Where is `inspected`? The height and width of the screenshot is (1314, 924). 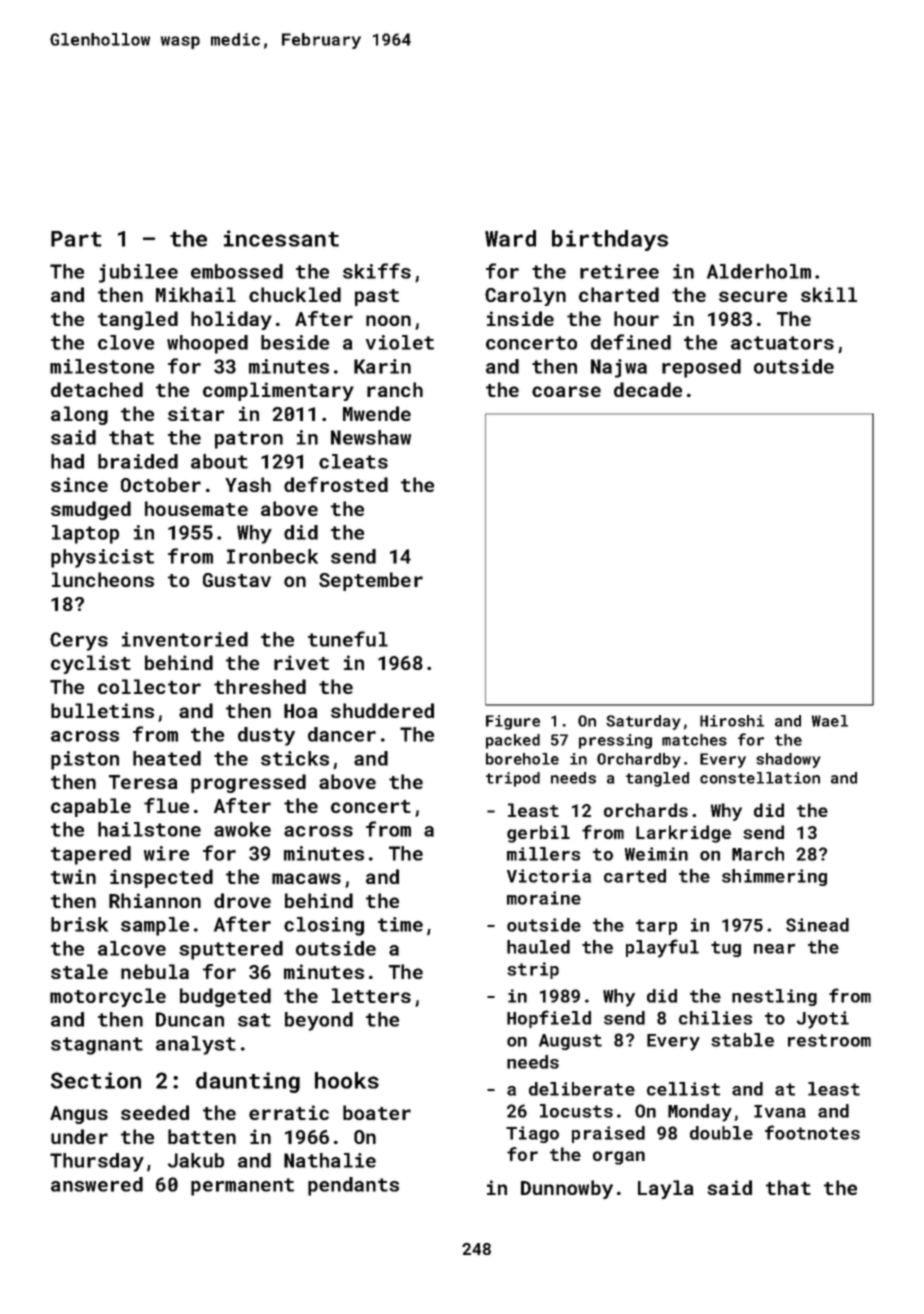 inspected is located at coordinates (161, 878).
